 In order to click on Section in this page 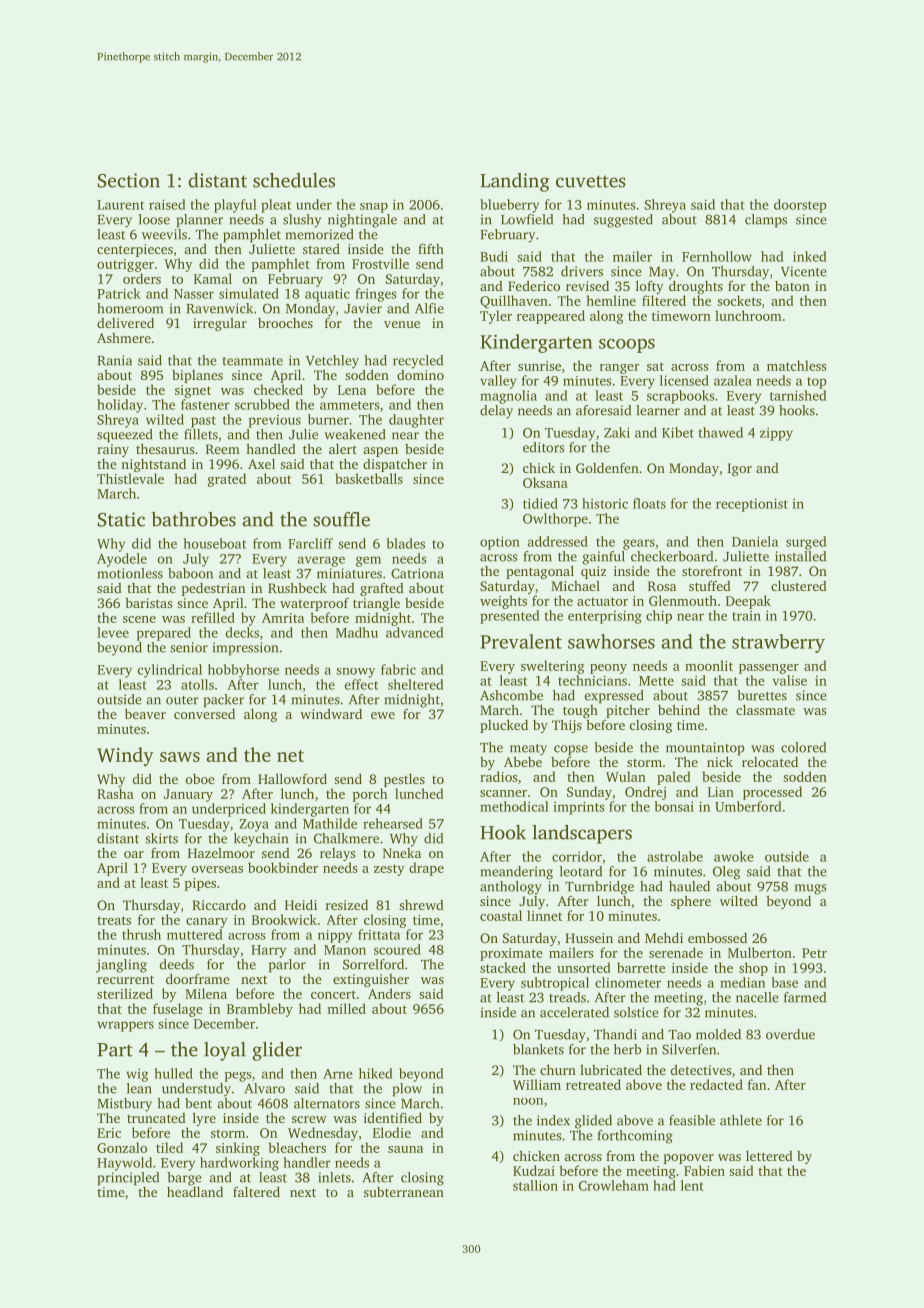, I will do `click(129, 180)`.
